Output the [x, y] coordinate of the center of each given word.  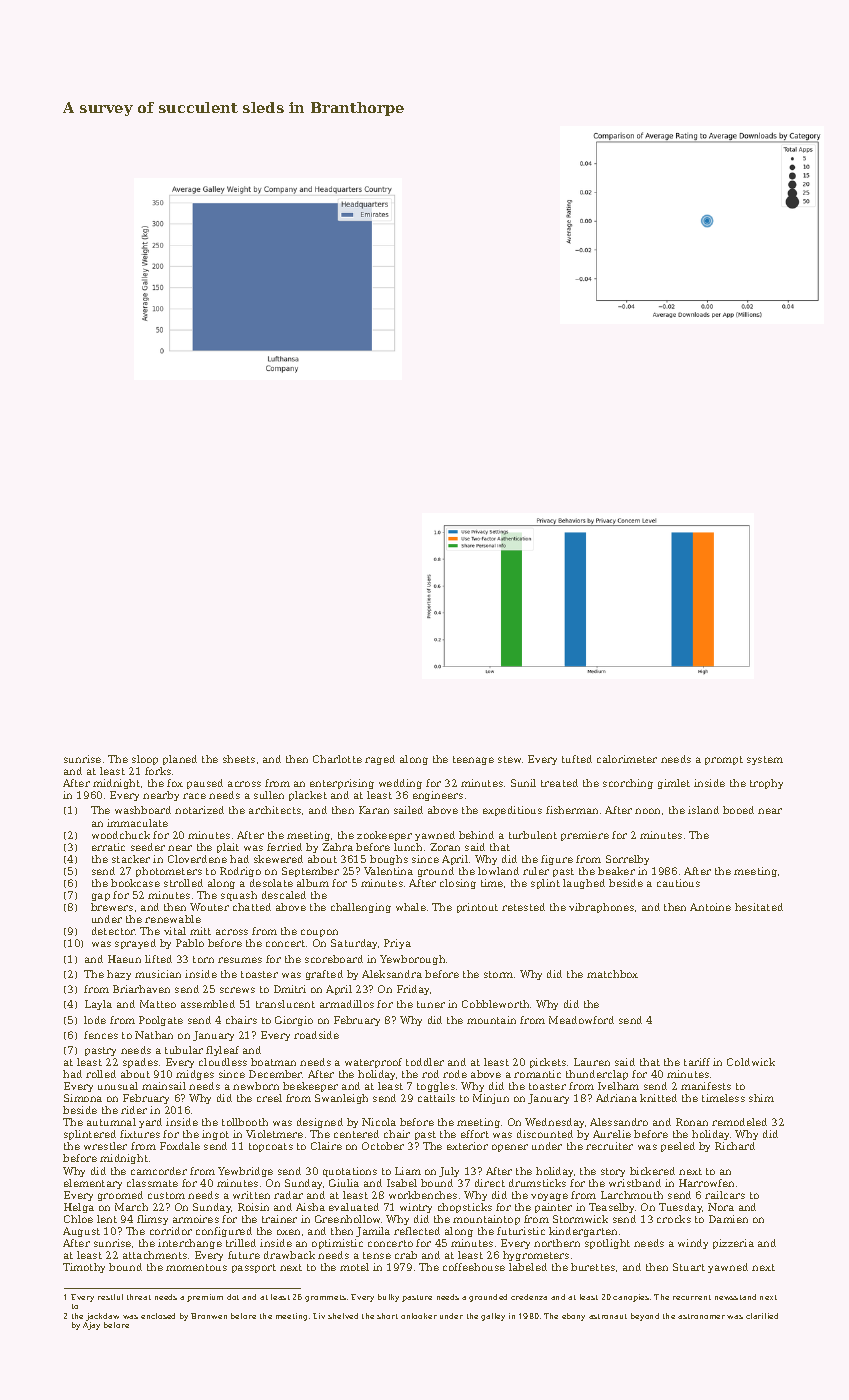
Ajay [91, 1326]
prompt [724, 760]
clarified [762, 1316]
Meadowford [581, 1020]
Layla [98, 1005]
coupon [319, 933]
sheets [239, 759]
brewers [112, 907]
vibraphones [601, 908]
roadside [316, 1035]
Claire [326, 1146]
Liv [319, 1316]
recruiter [609, 1146]
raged [380, 760]
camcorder [159, 1171]
